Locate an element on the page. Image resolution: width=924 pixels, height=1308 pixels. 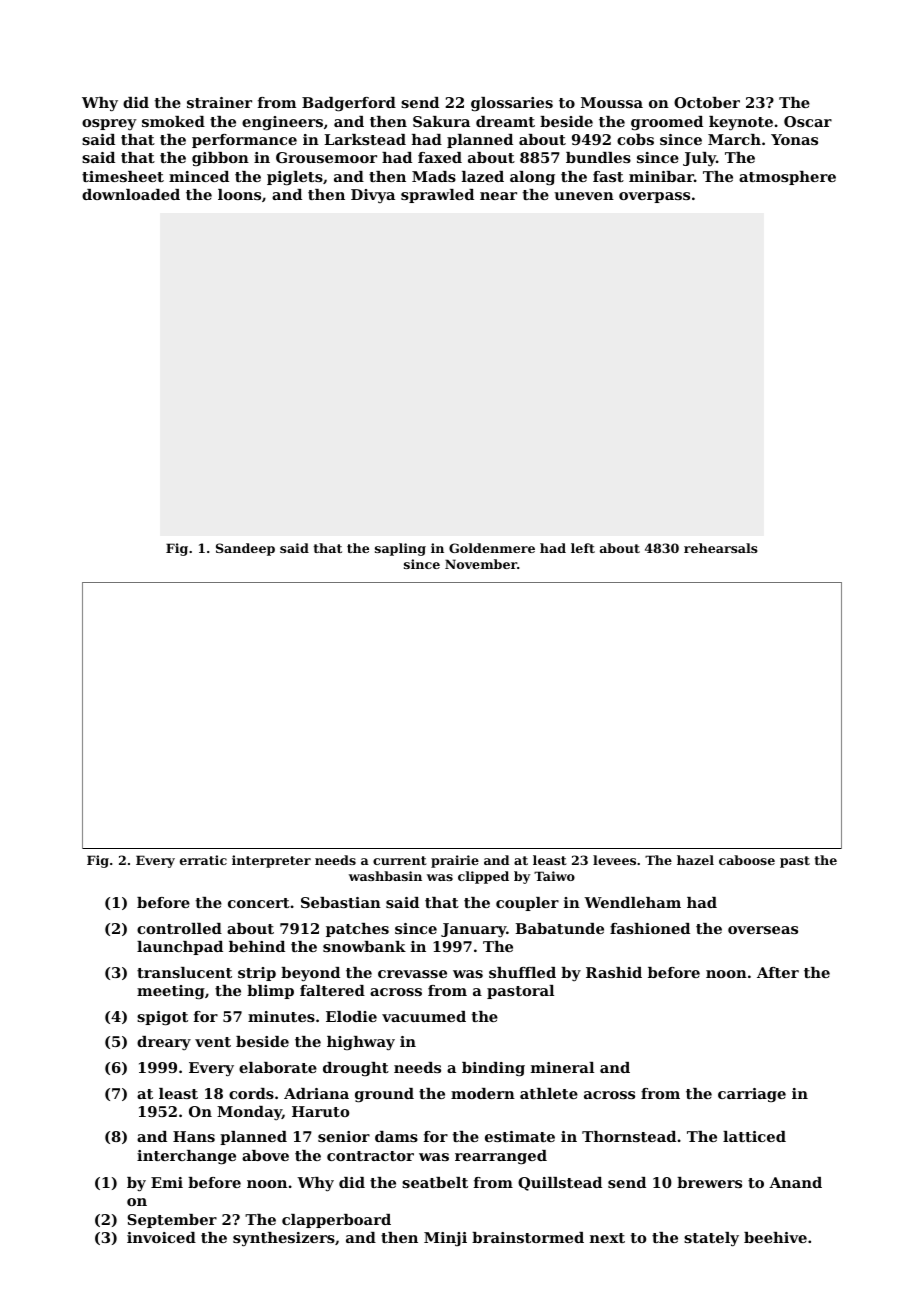
prairie is located at coordinates (455, 861).
